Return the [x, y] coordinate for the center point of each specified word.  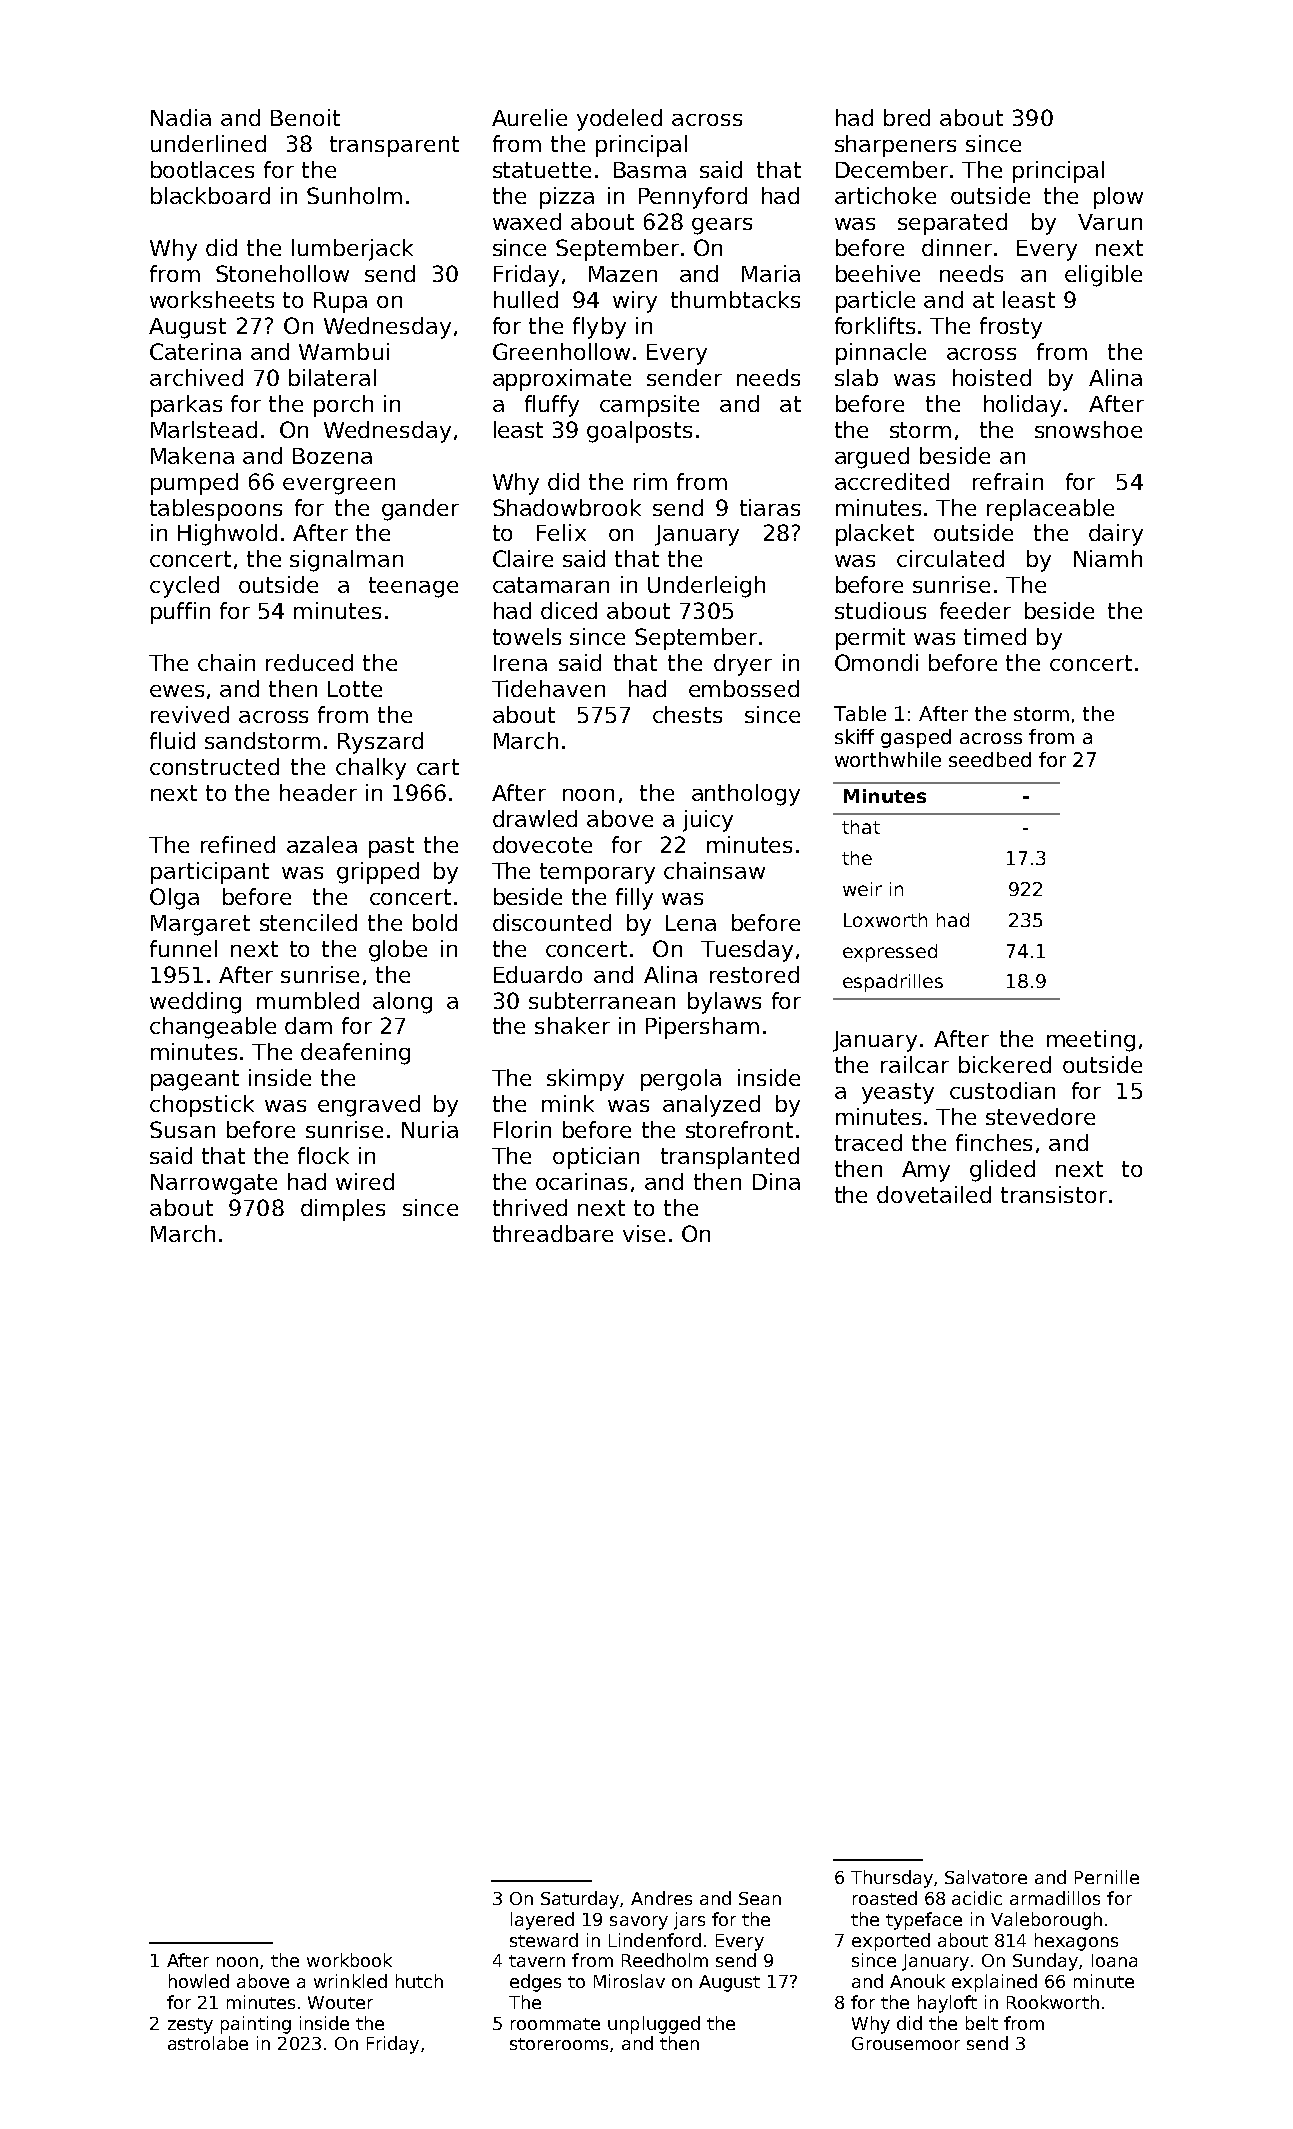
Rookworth [1053, 2002]
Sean [760, 1898]
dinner [957, 247]
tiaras [770, 507]
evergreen [339, 486]
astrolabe [208, 2043]
